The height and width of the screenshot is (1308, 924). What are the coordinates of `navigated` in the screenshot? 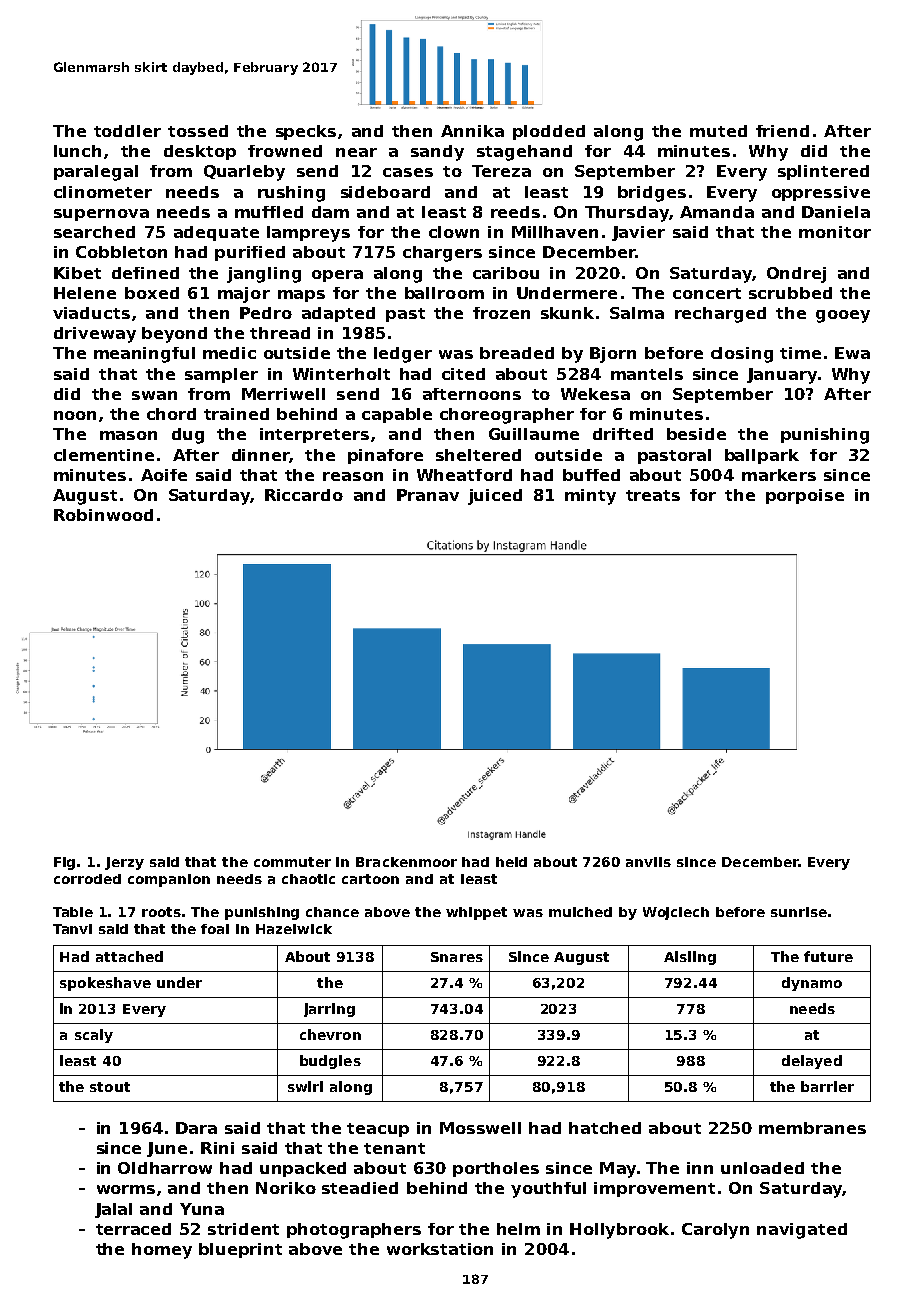 It's located at (802, 1231).
